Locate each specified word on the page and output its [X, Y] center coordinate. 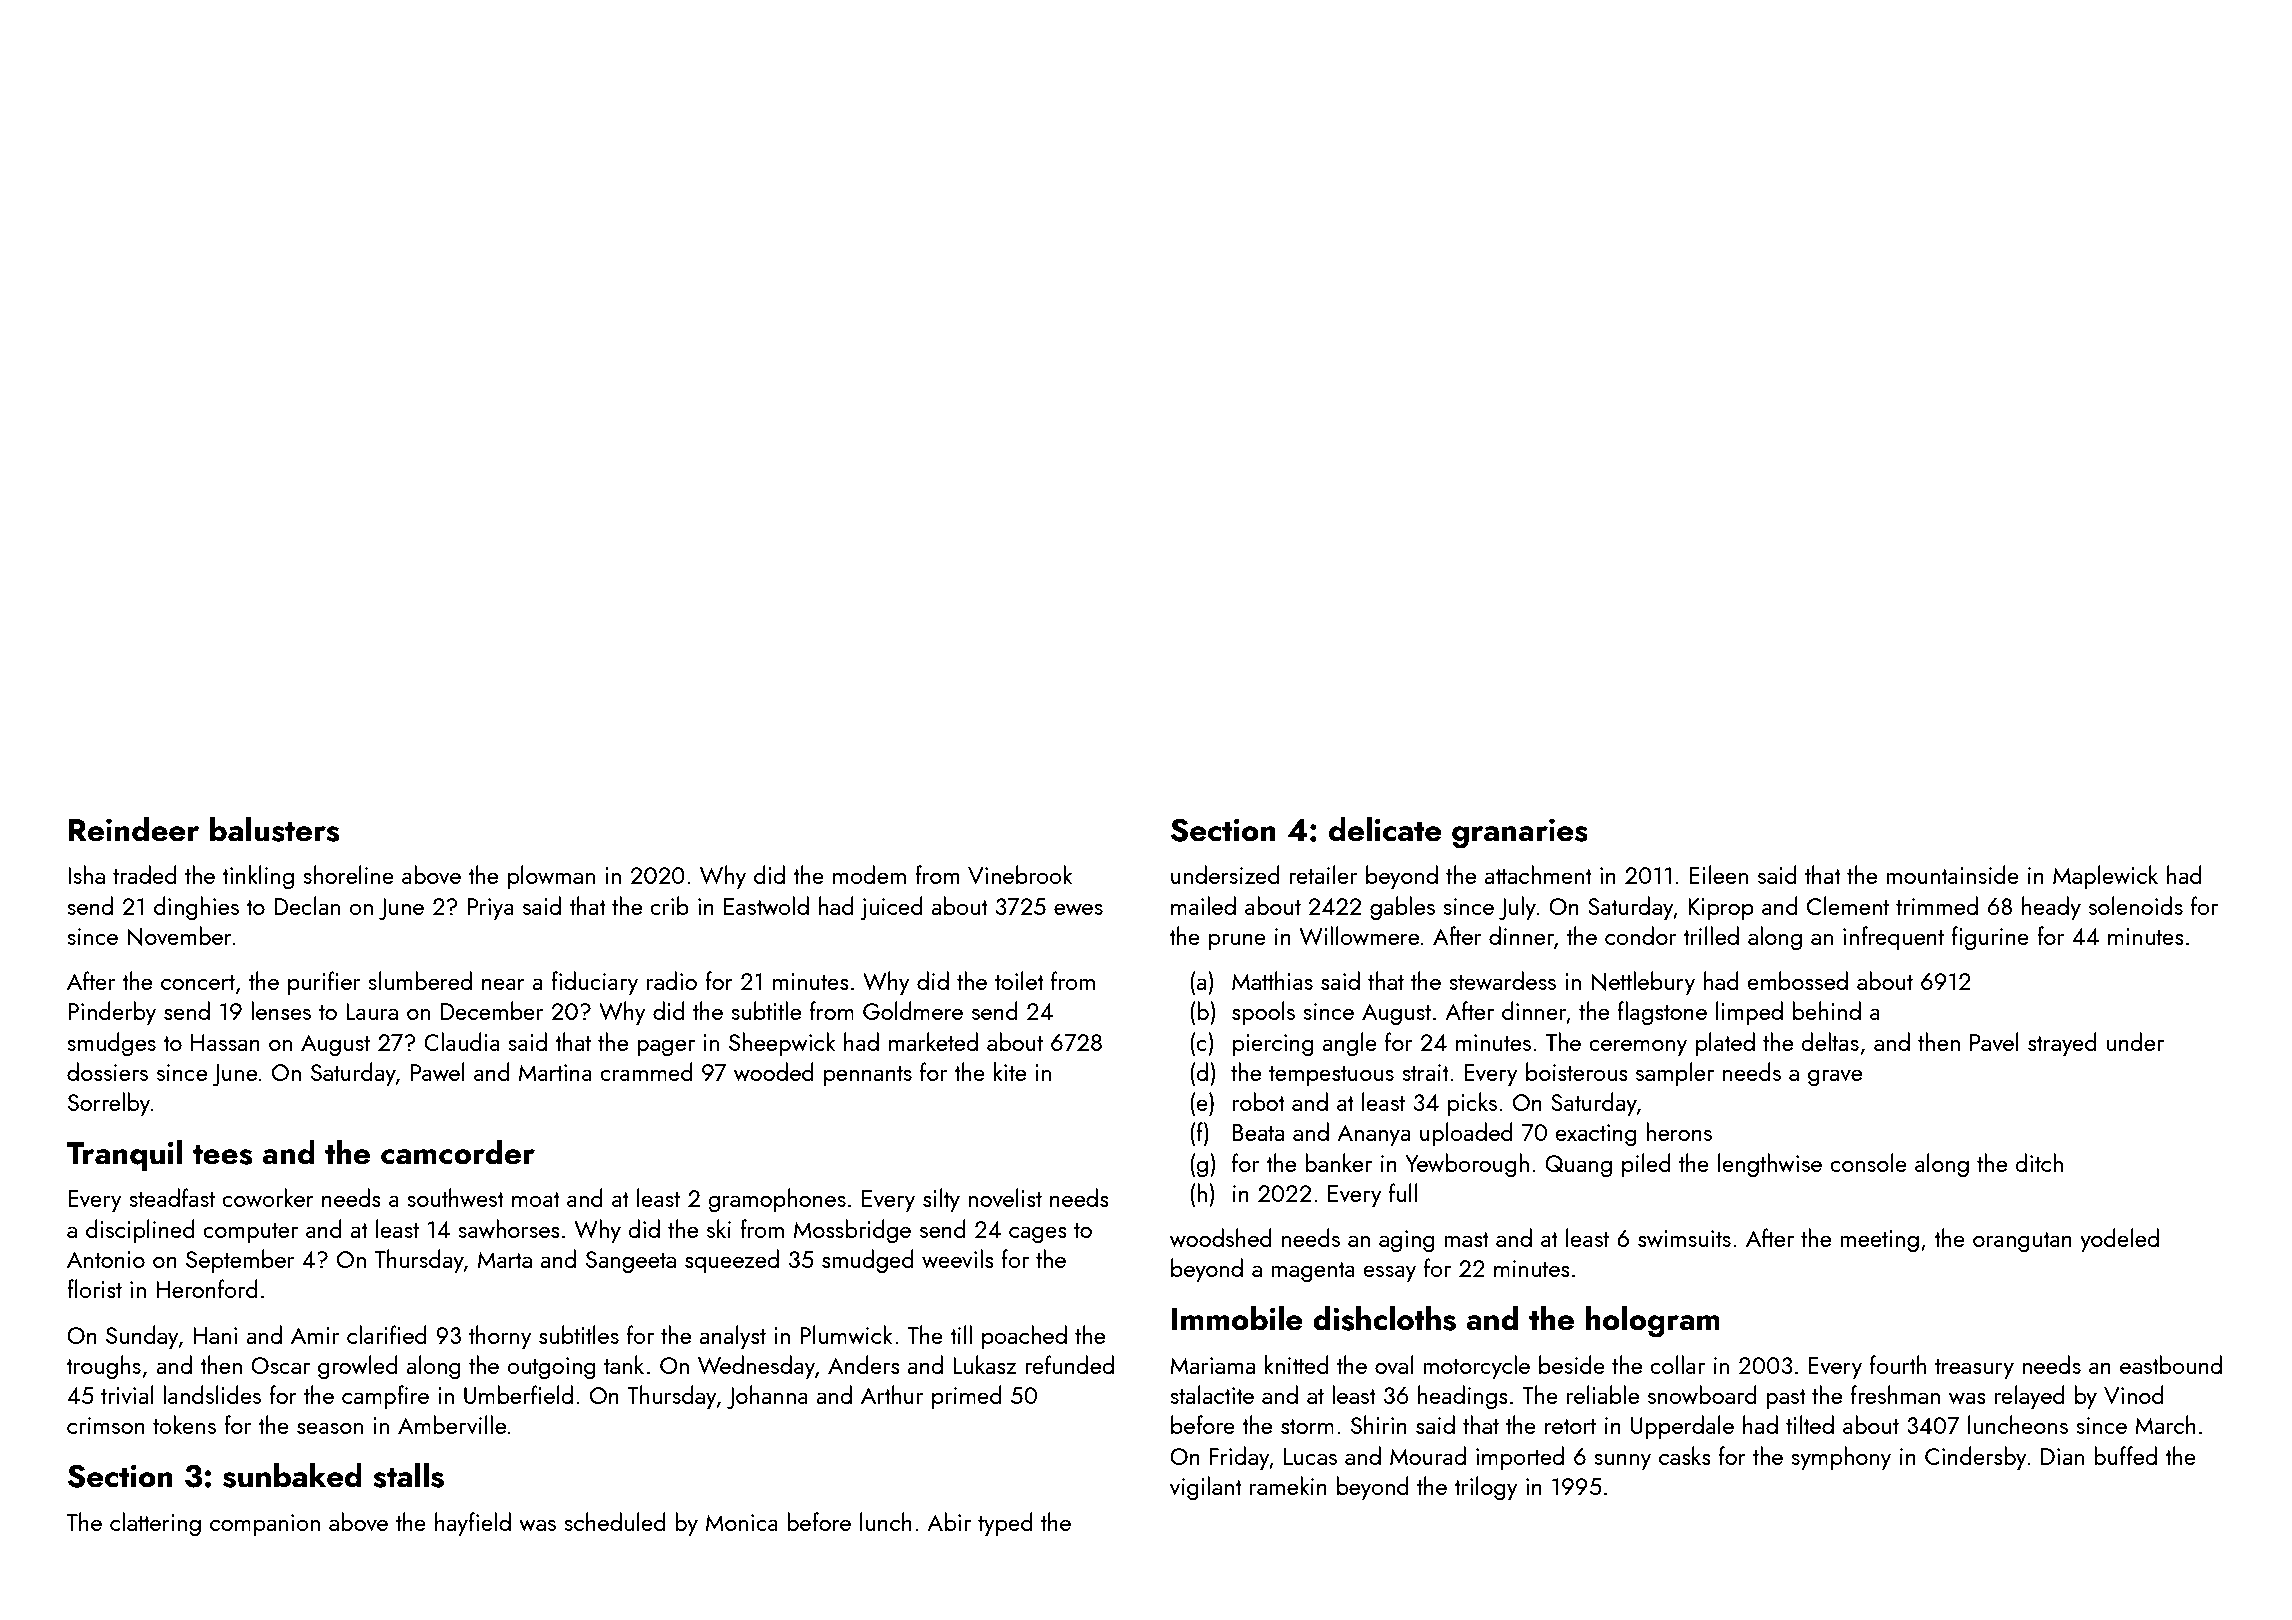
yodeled [2119, 1240]
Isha [86, 874]
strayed [2062, 1044]
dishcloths [1384, 1318]
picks [1472, 1104]
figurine [1990, 938]
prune [1237, 941]
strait [1425, 1072]
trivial [127, 1394]
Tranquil [124, 1155]
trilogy [1486, 1488]
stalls [408, 1475]
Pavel [1994, 1041]
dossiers [107, 1071]
